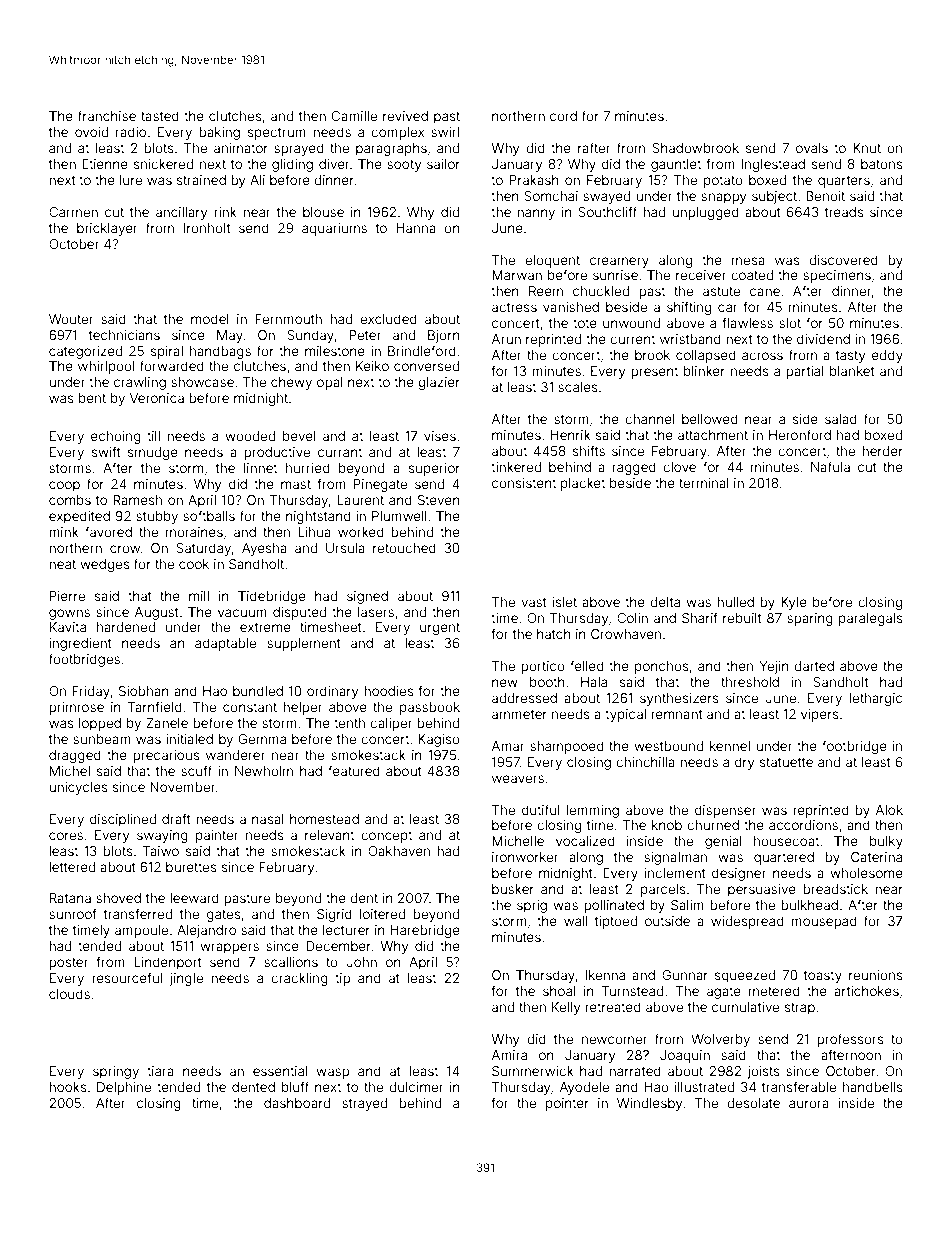 The image size is (952, 1233). Describe the element at coordinates (229, 948) in the screenshot. I see `wrappers` at that location.
